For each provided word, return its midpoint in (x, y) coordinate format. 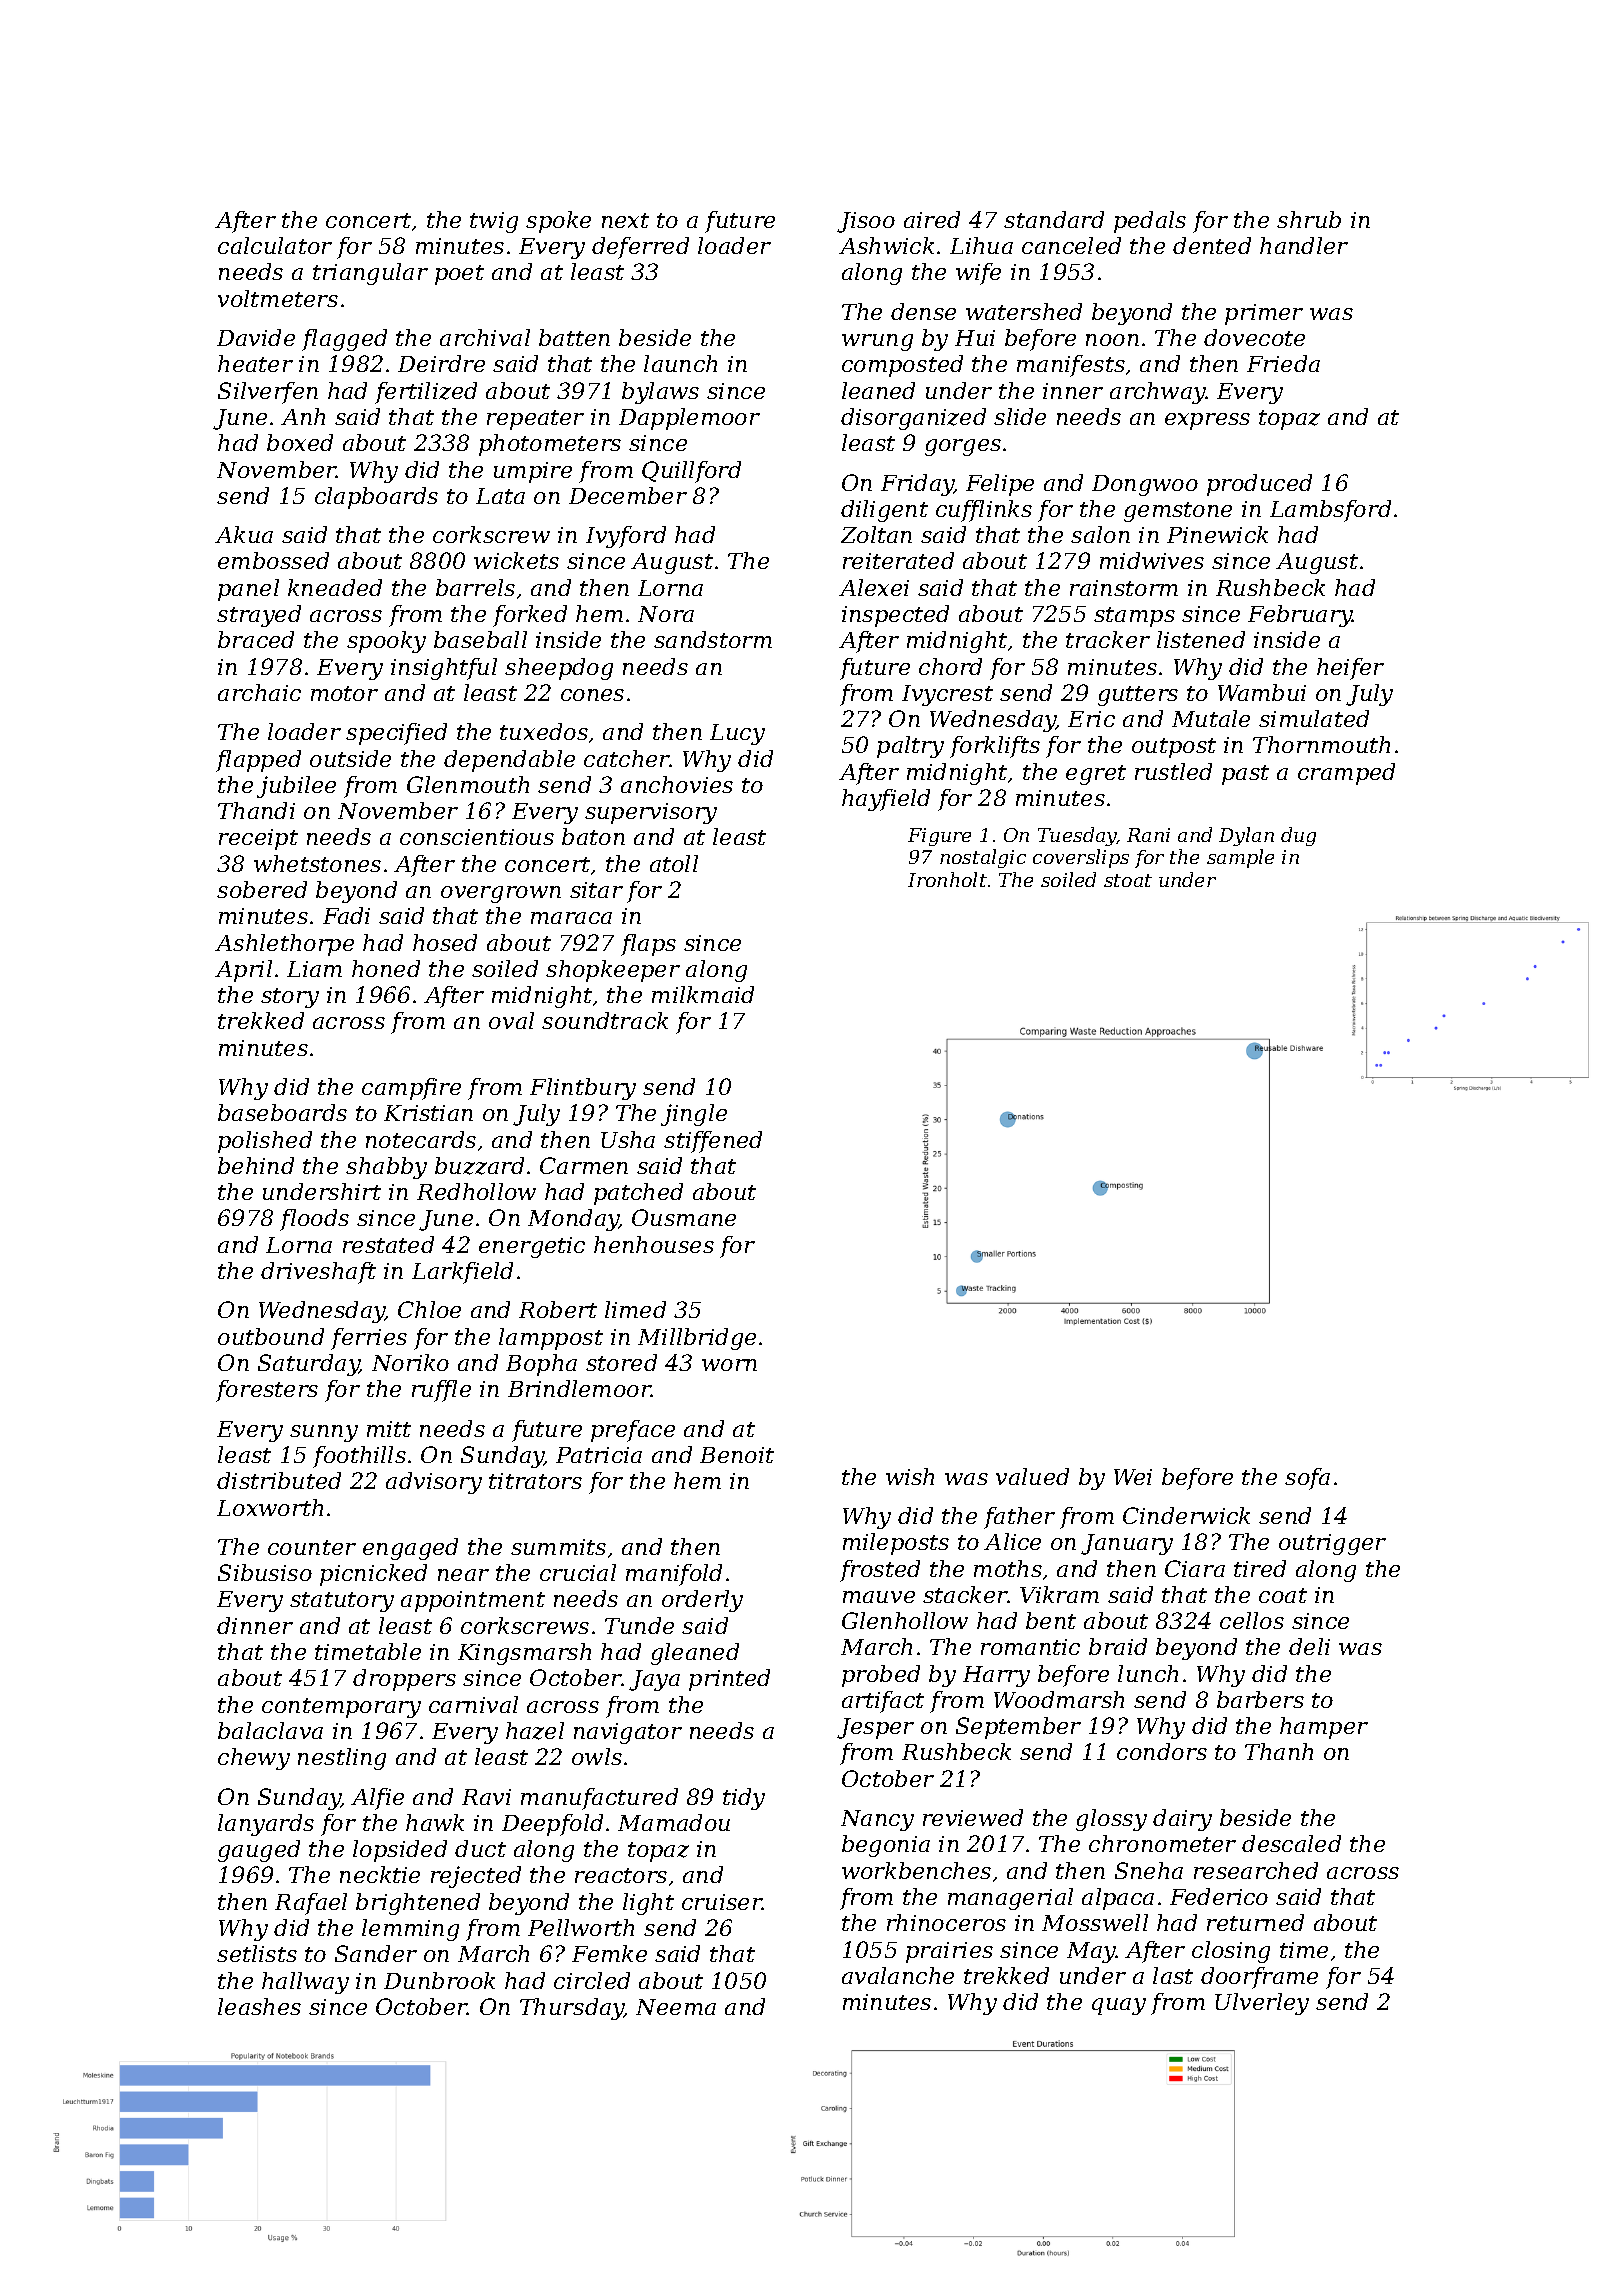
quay (1119, 2006)
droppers (404, 1680)
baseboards (282, 1112)
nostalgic (983, 858)
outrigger (1332, 1544)
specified (396, 734)
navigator (628, 1733)
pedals (1150, 222)
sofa (1307, 1479)
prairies (949, 1952)
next (625, 220)
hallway (305, 1983)
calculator (275, 245)
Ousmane (684, 1217)
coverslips (1081, 858)
